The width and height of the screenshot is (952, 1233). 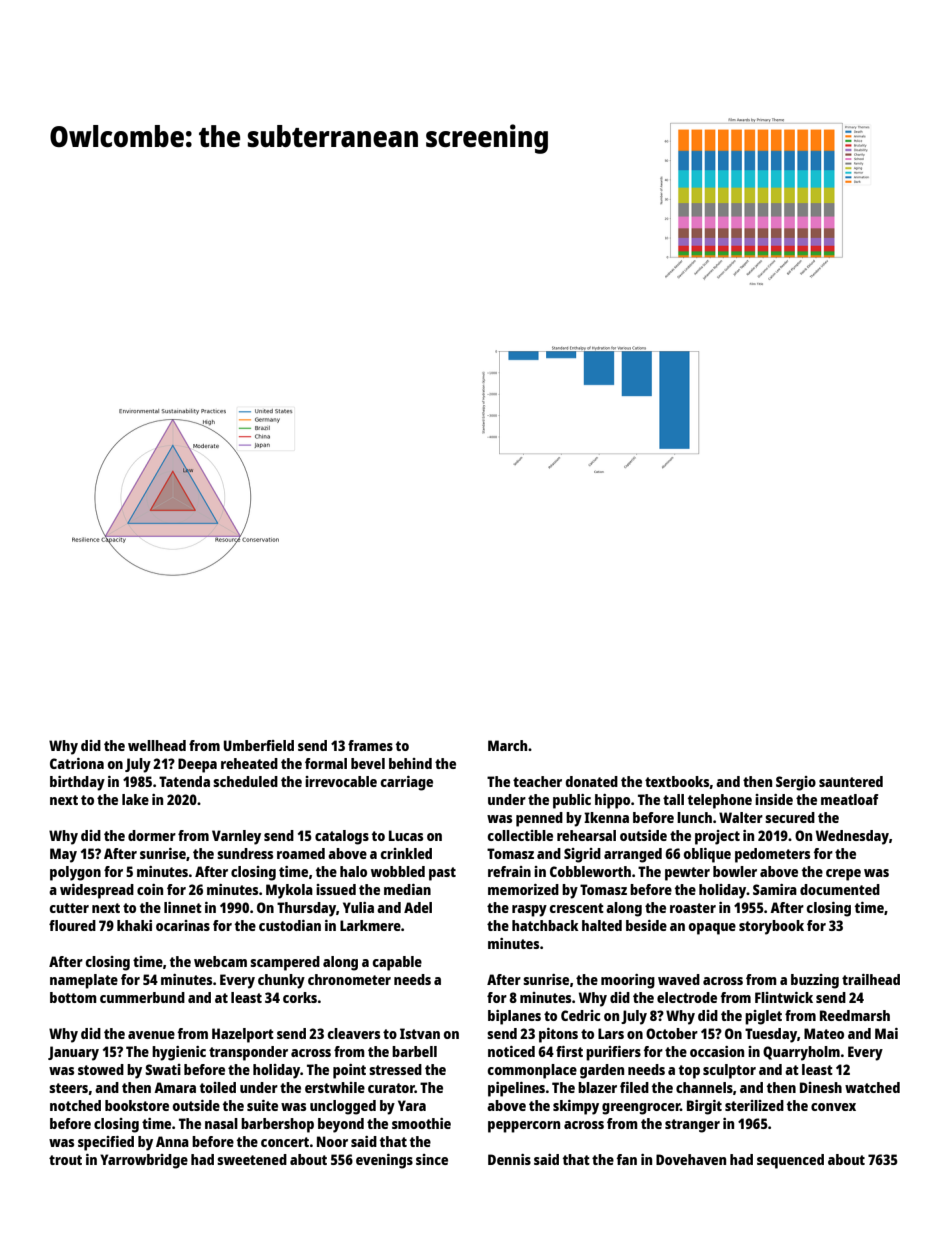 What do you see at coordinates (183, 925) in the screenshot?
I see `ocarinas` at bounding box center [183, 925].
